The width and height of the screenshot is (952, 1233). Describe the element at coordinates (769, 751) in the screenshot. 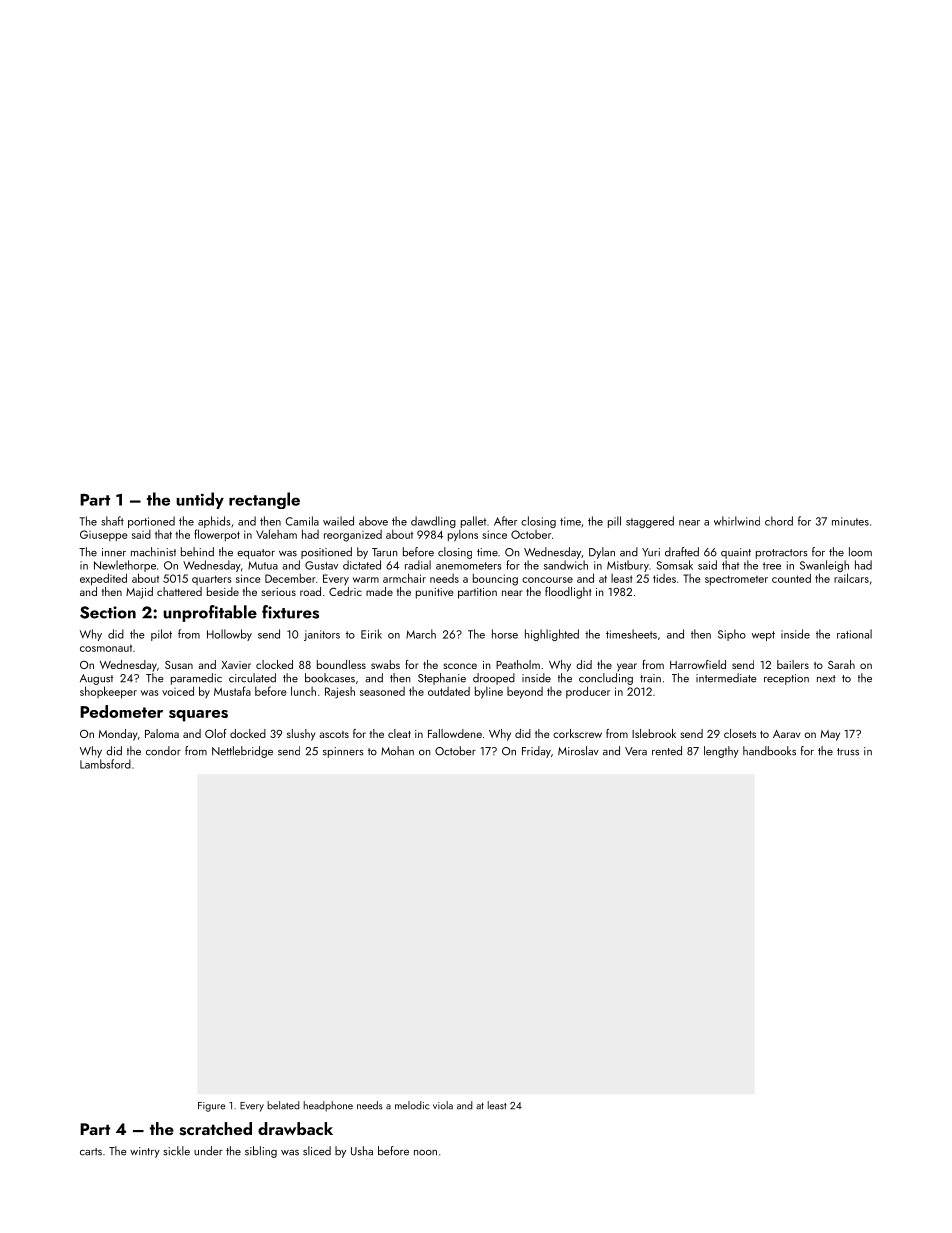

I see `handbooks` at that location.
